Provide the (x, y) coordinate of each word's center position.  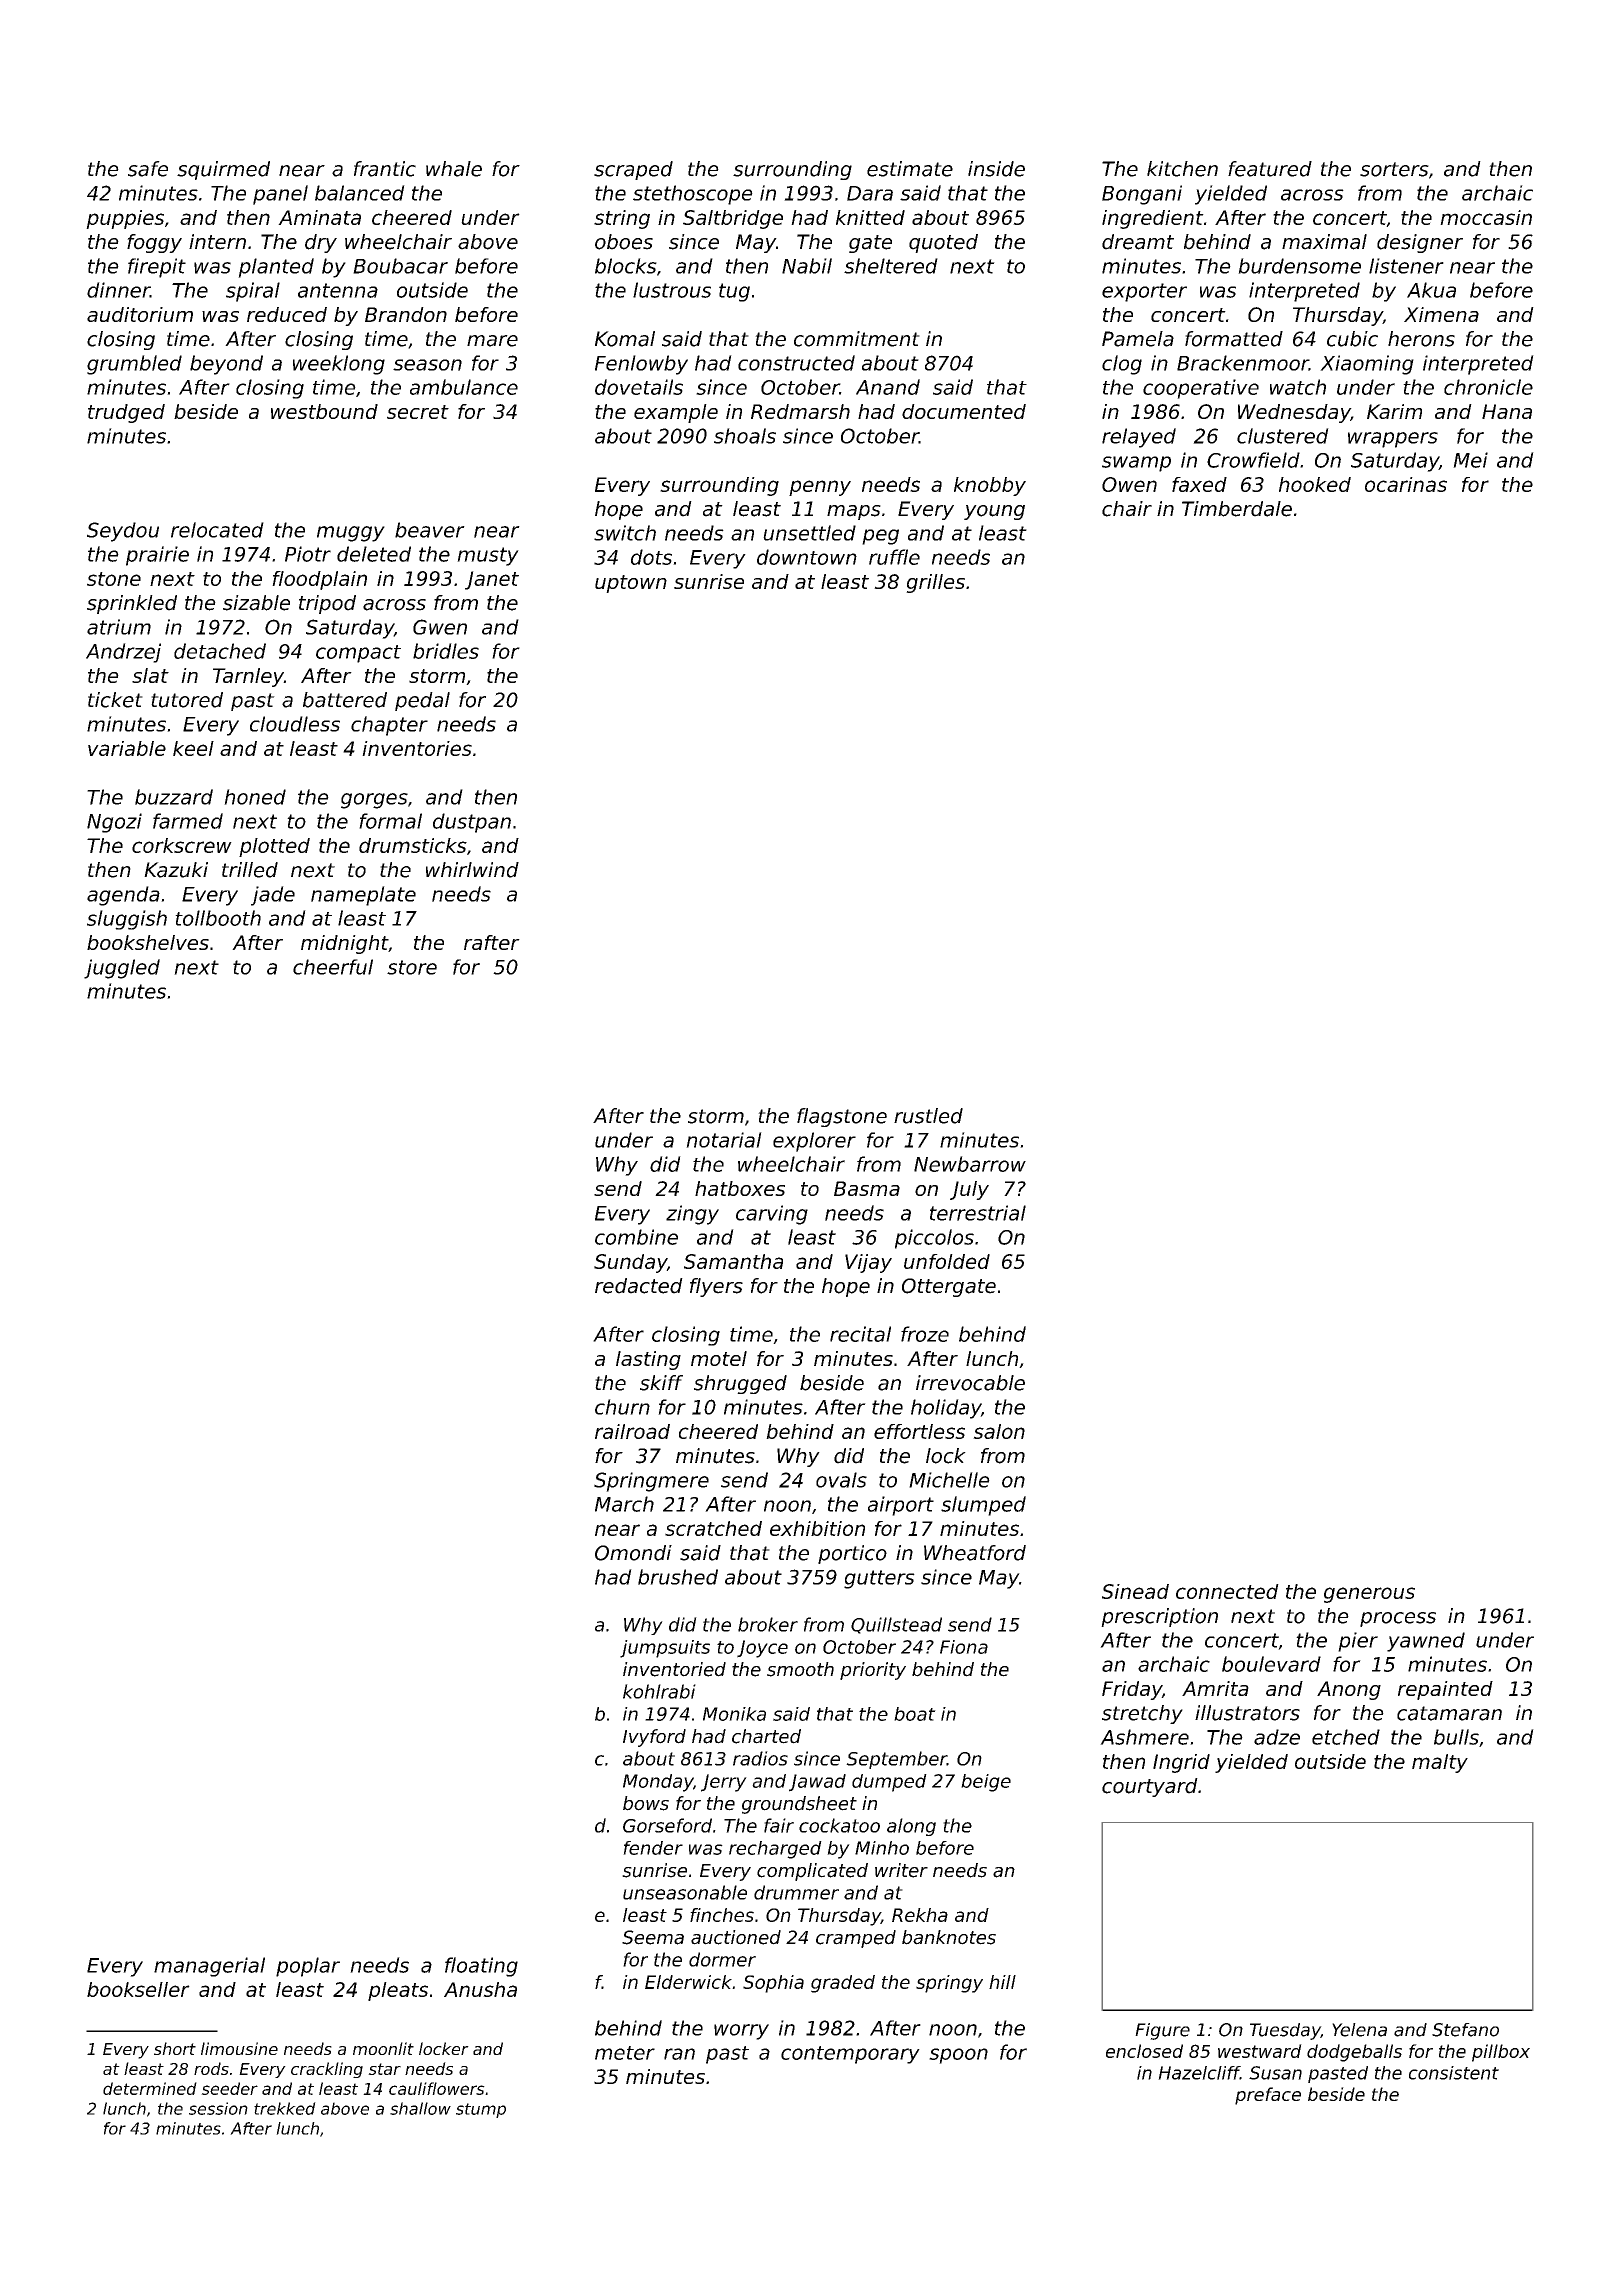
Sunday (630, 1263)
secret (418, 412)
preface (1268, 2096)
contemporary (850, 2055)
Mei (1470, 460)
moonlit (383, 2048)
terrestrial (978, 1213)
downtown (807, 557)
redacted (639, 1286)
